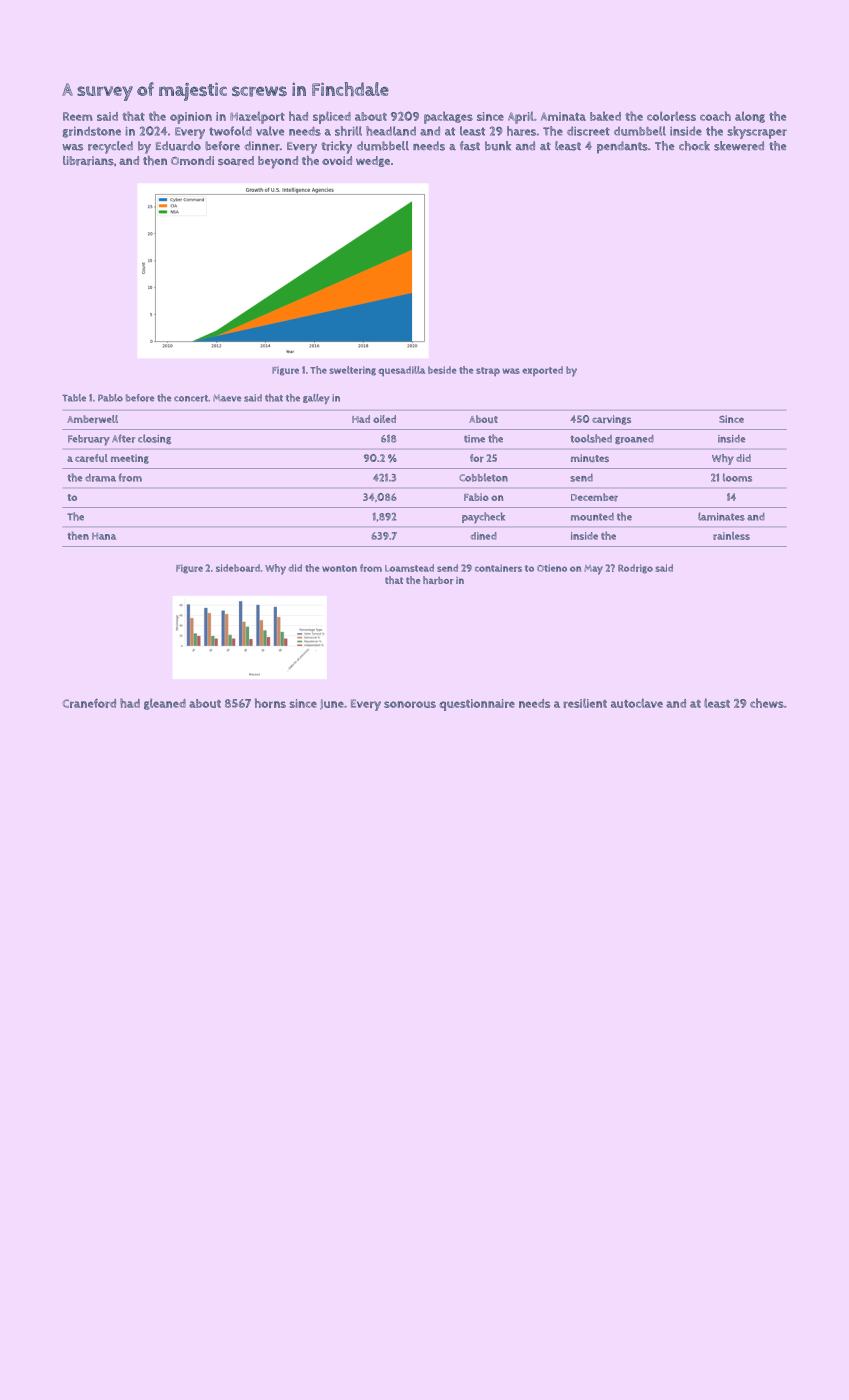  Describe the element at coordinates (611, 420) in the screenshot. I see `carvings` at that location.
